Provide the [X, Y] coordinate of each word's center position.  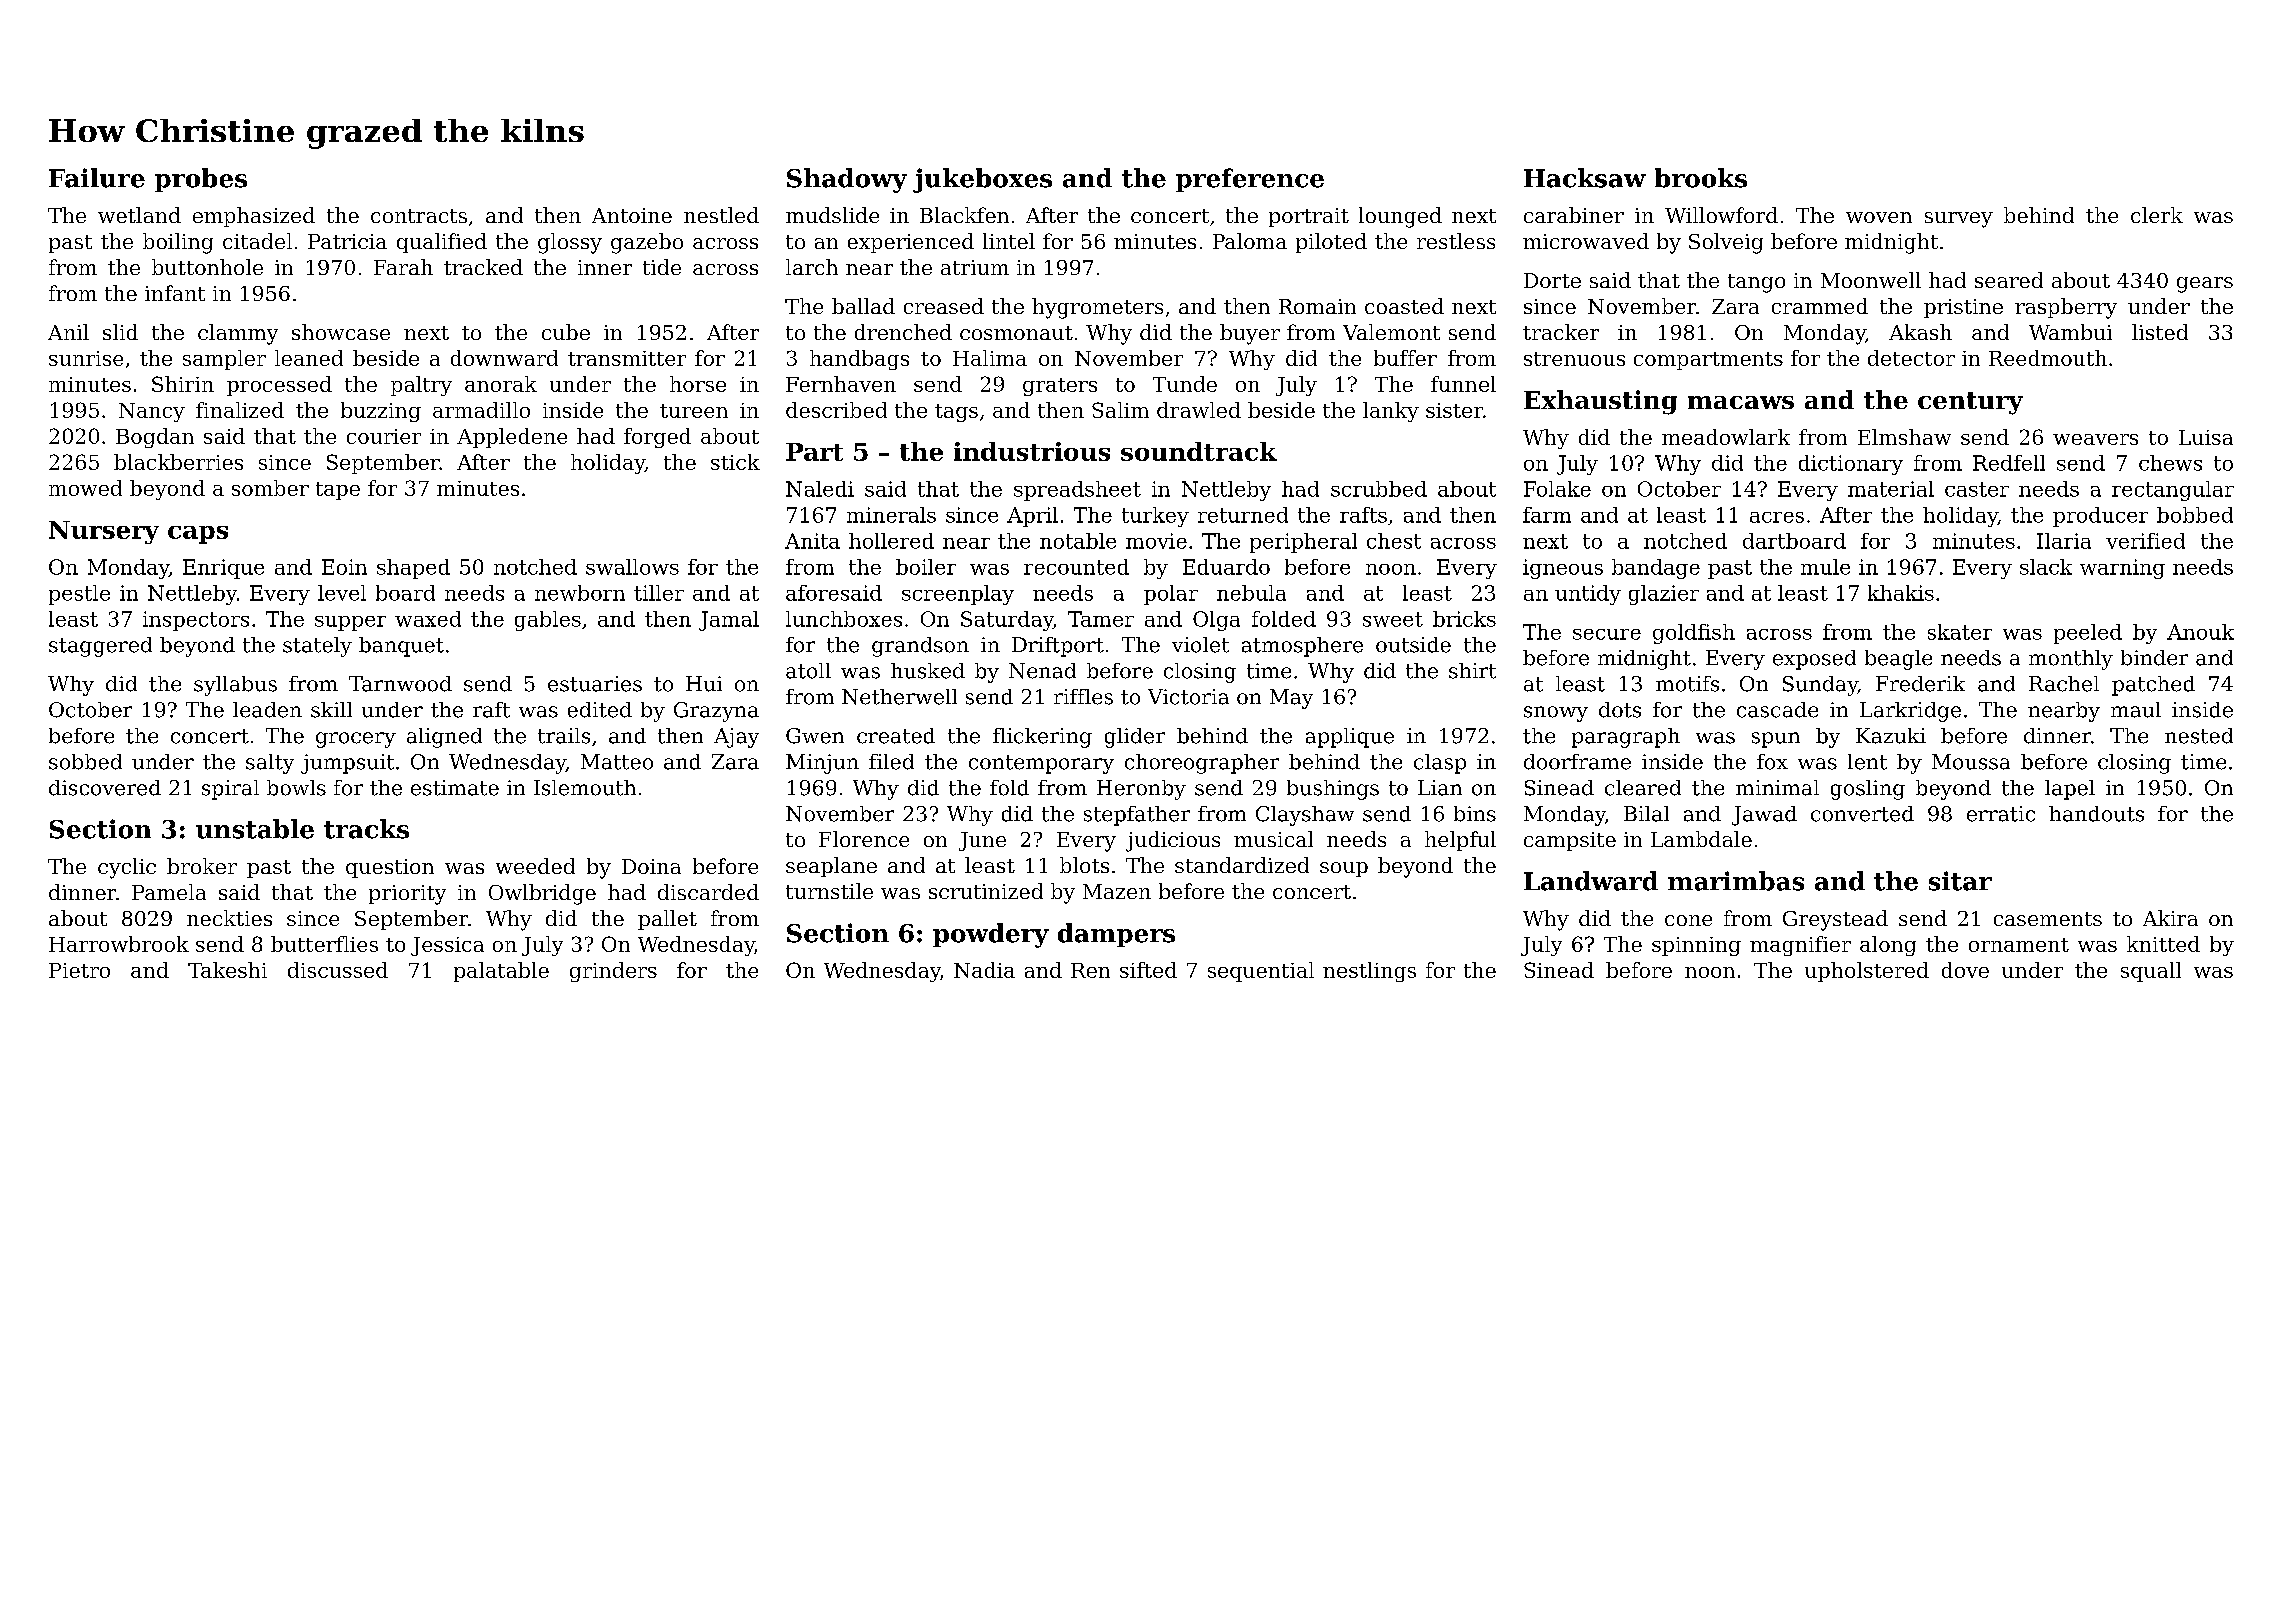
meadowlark [1726, 437]
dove [1965, 970]
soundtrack [1199, 451]
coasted [1404, 306]
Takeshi [227, 970]
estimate [455, 788]
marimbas [1736, 881]
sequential [1261, 972]
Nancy [152, 412]
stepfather [1137, 816]
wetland [139, 215]
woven [1879, 217]
